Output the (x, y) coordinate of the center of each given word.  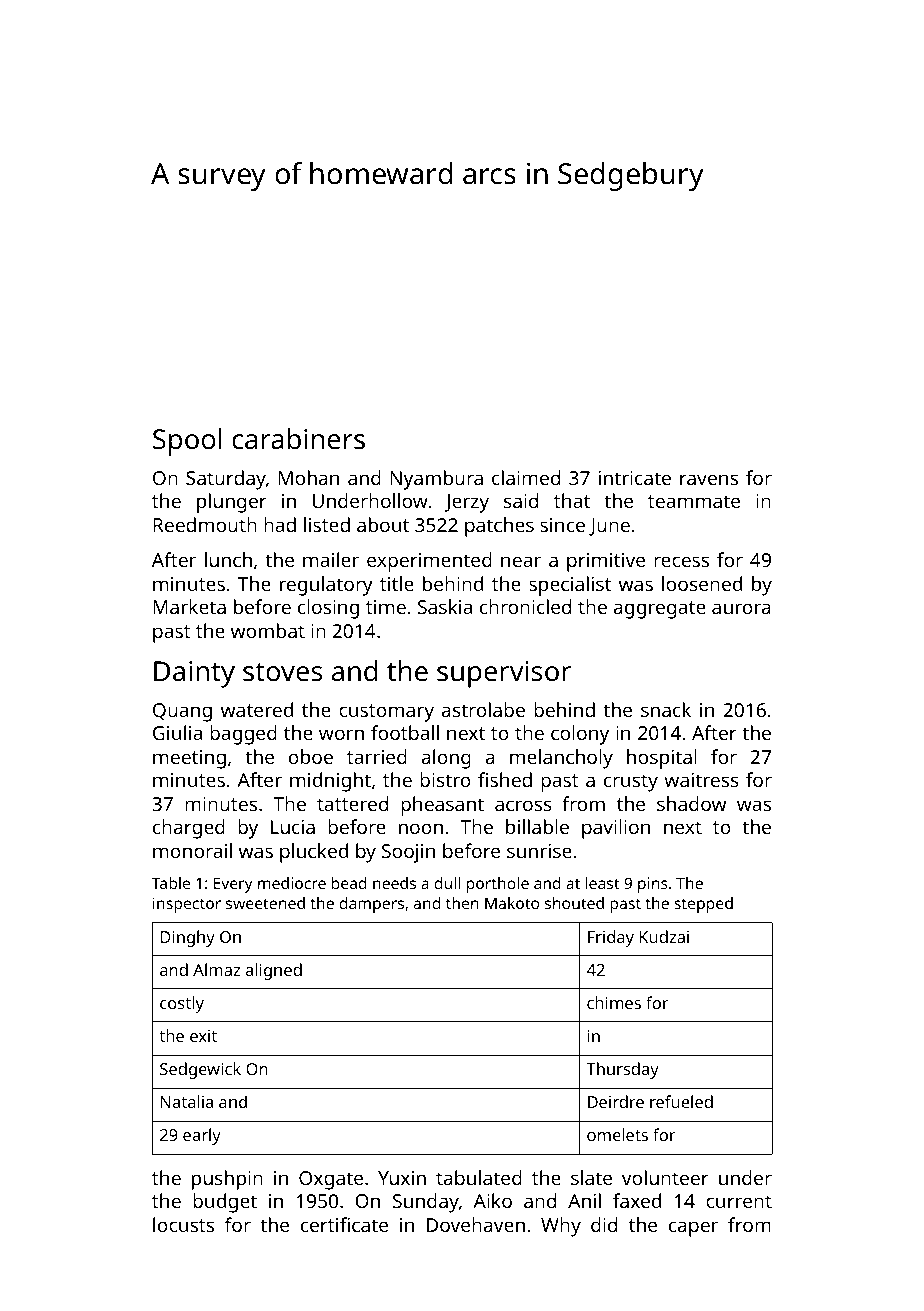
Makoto (512, 903)
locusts (183, 1224)
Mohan (309, 477)
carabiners (298, 439)
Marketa (189, 606)
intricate (635, 478)
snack (666, 709)
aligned (274, 971)
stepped (703, 905)
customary (386, 713)
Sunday (426, 1203)
